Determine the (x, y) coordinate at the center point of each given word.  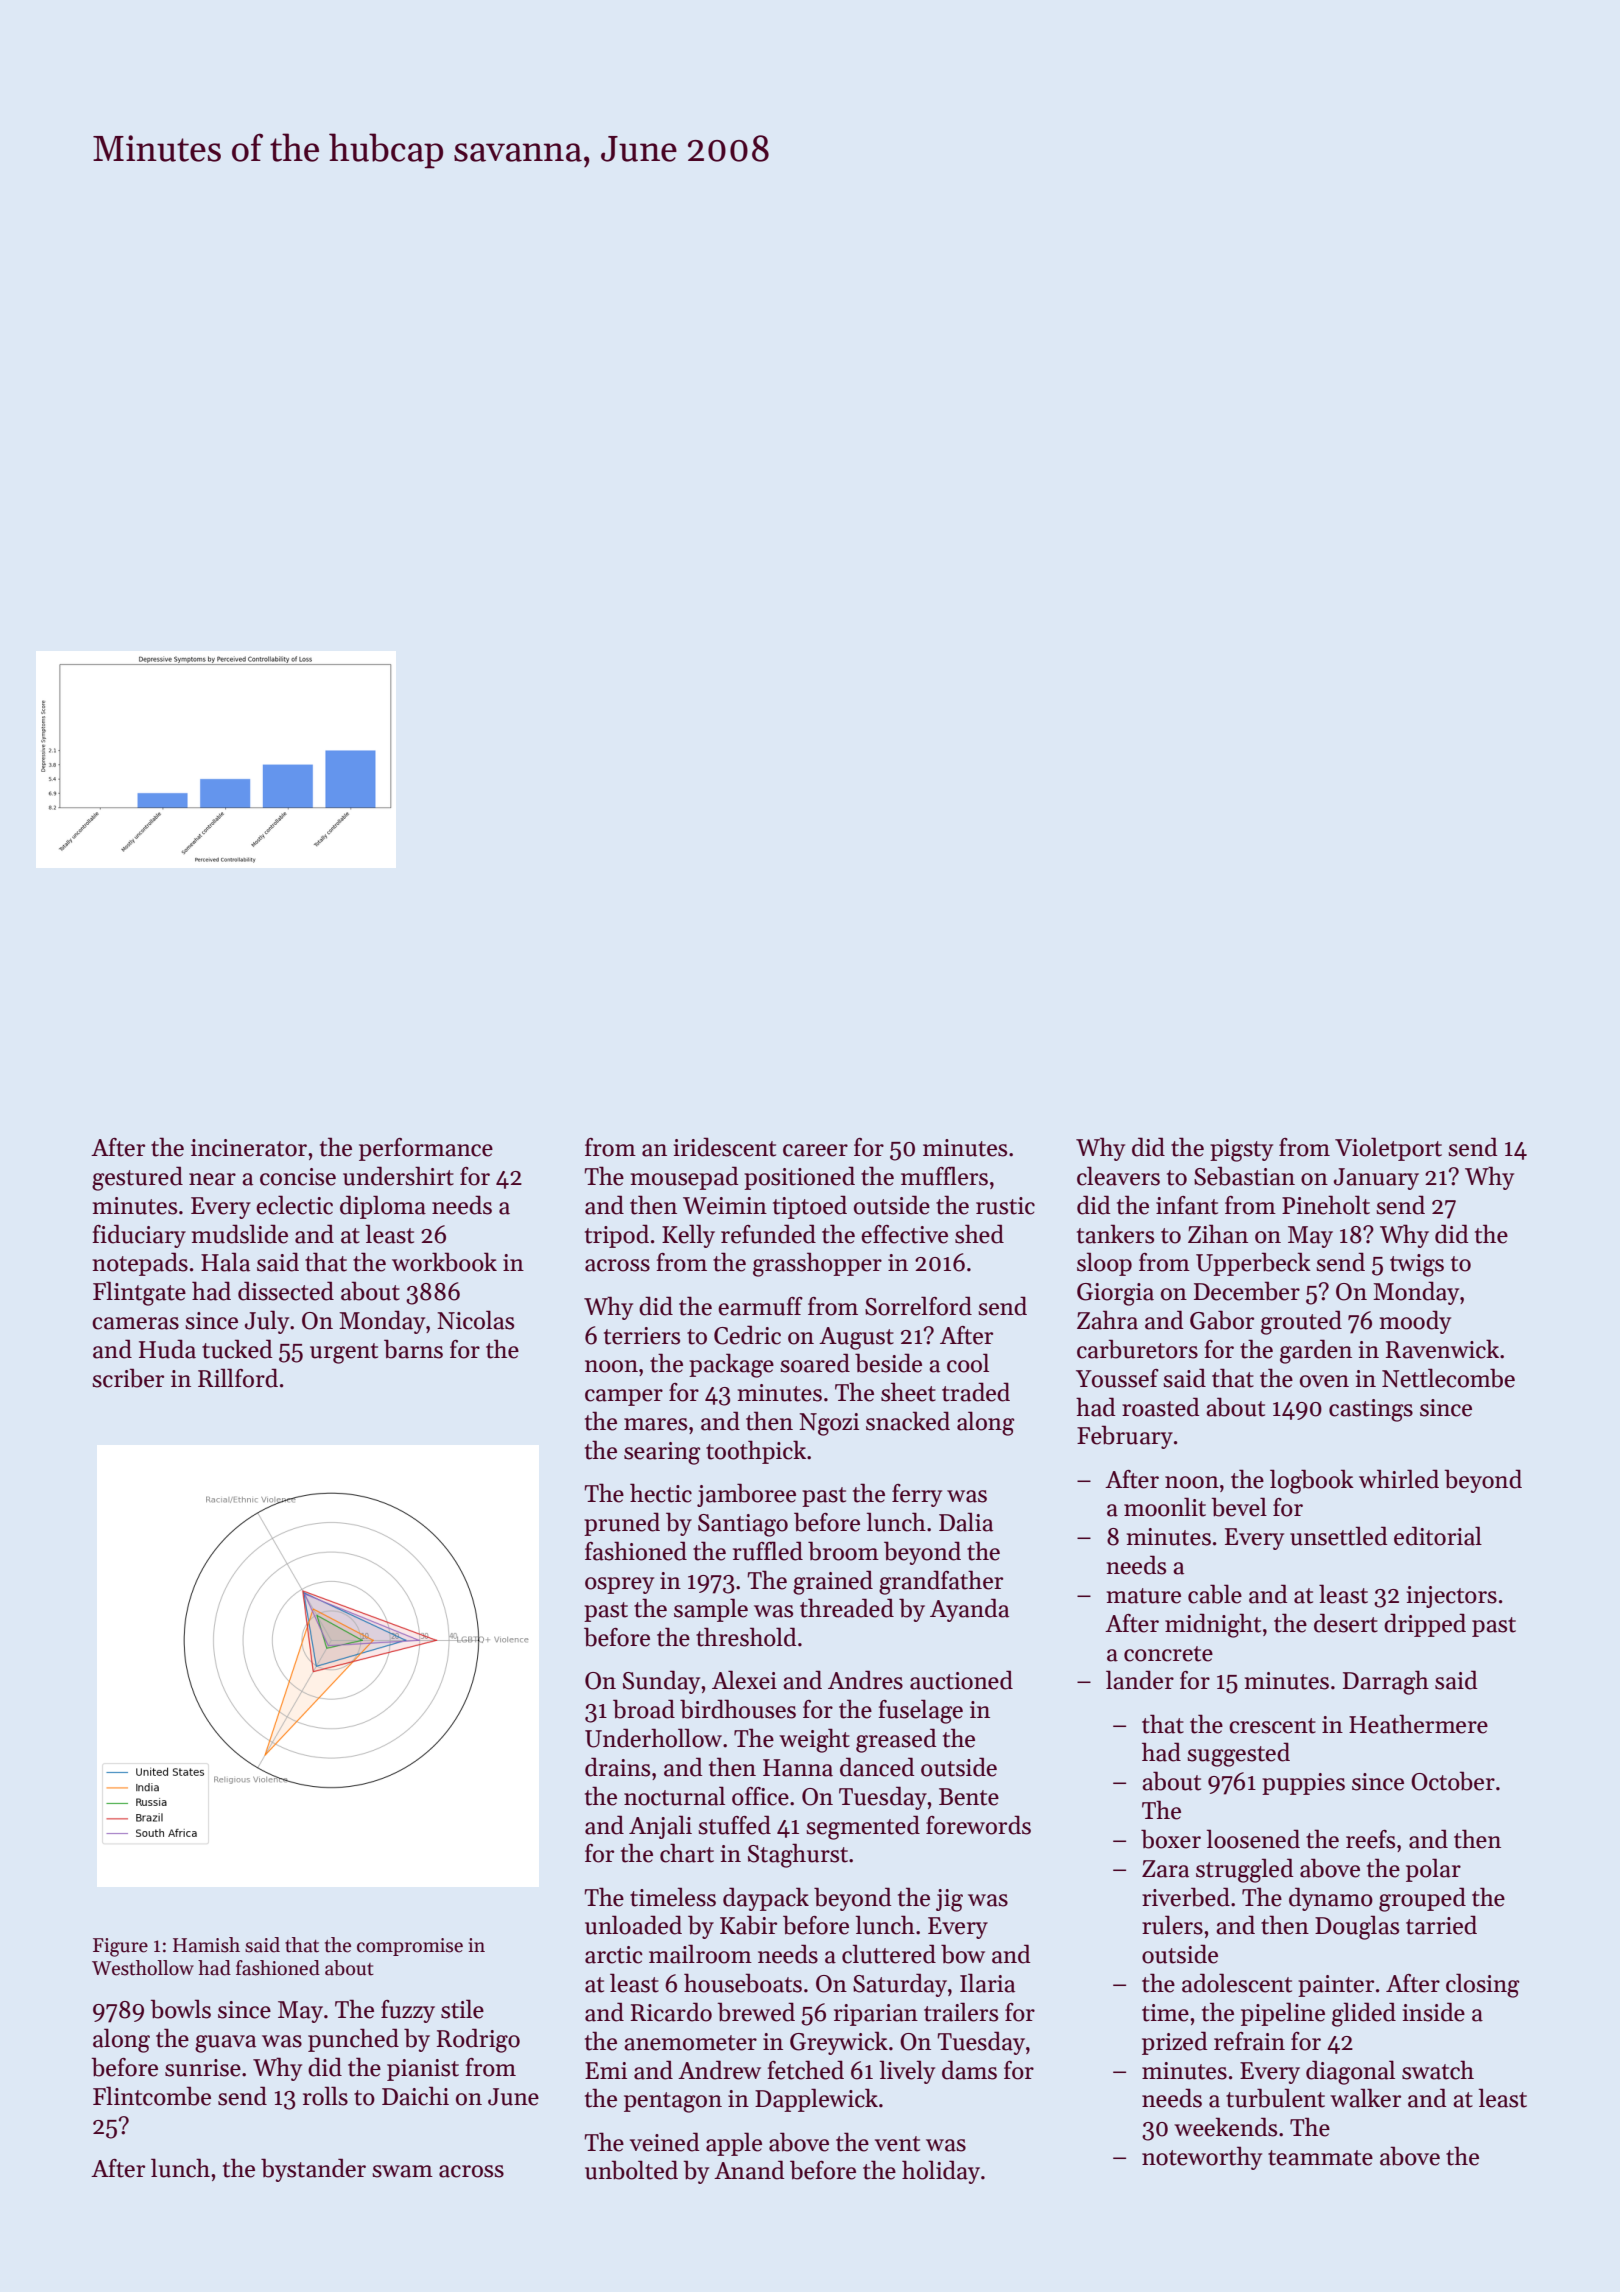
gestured (137, 1178)
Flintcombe (152, 2096)
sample (711, 1610)
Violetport (1388, 1149)
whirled (1399, 1479)
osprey (619, 1585)
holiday (941, 2172)
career (815, 1150)
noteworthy (1202, 2158)
